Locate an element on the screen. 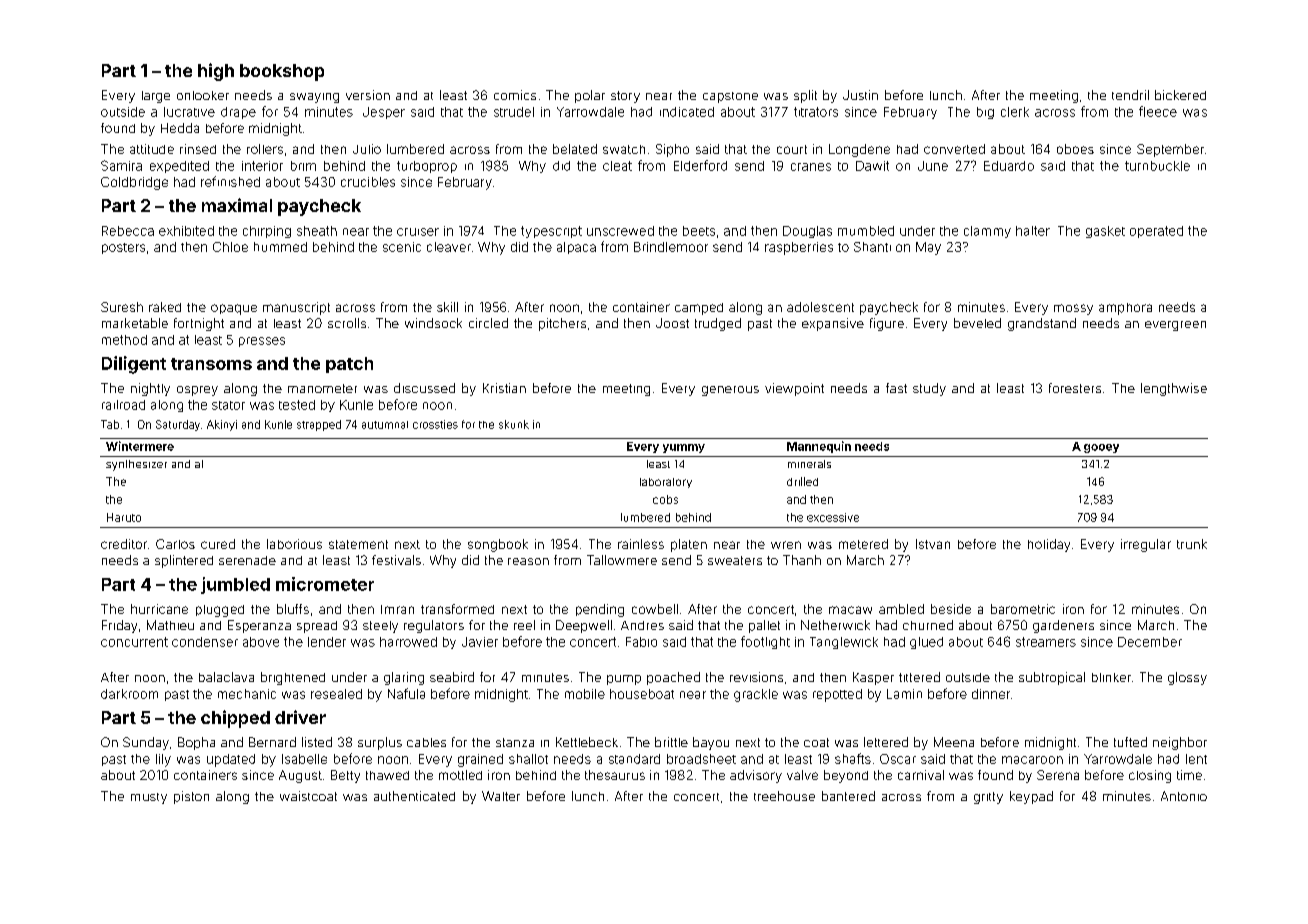 This screenshot has width=1308, height=924. Sunday is located at coordinates (146, 743).
